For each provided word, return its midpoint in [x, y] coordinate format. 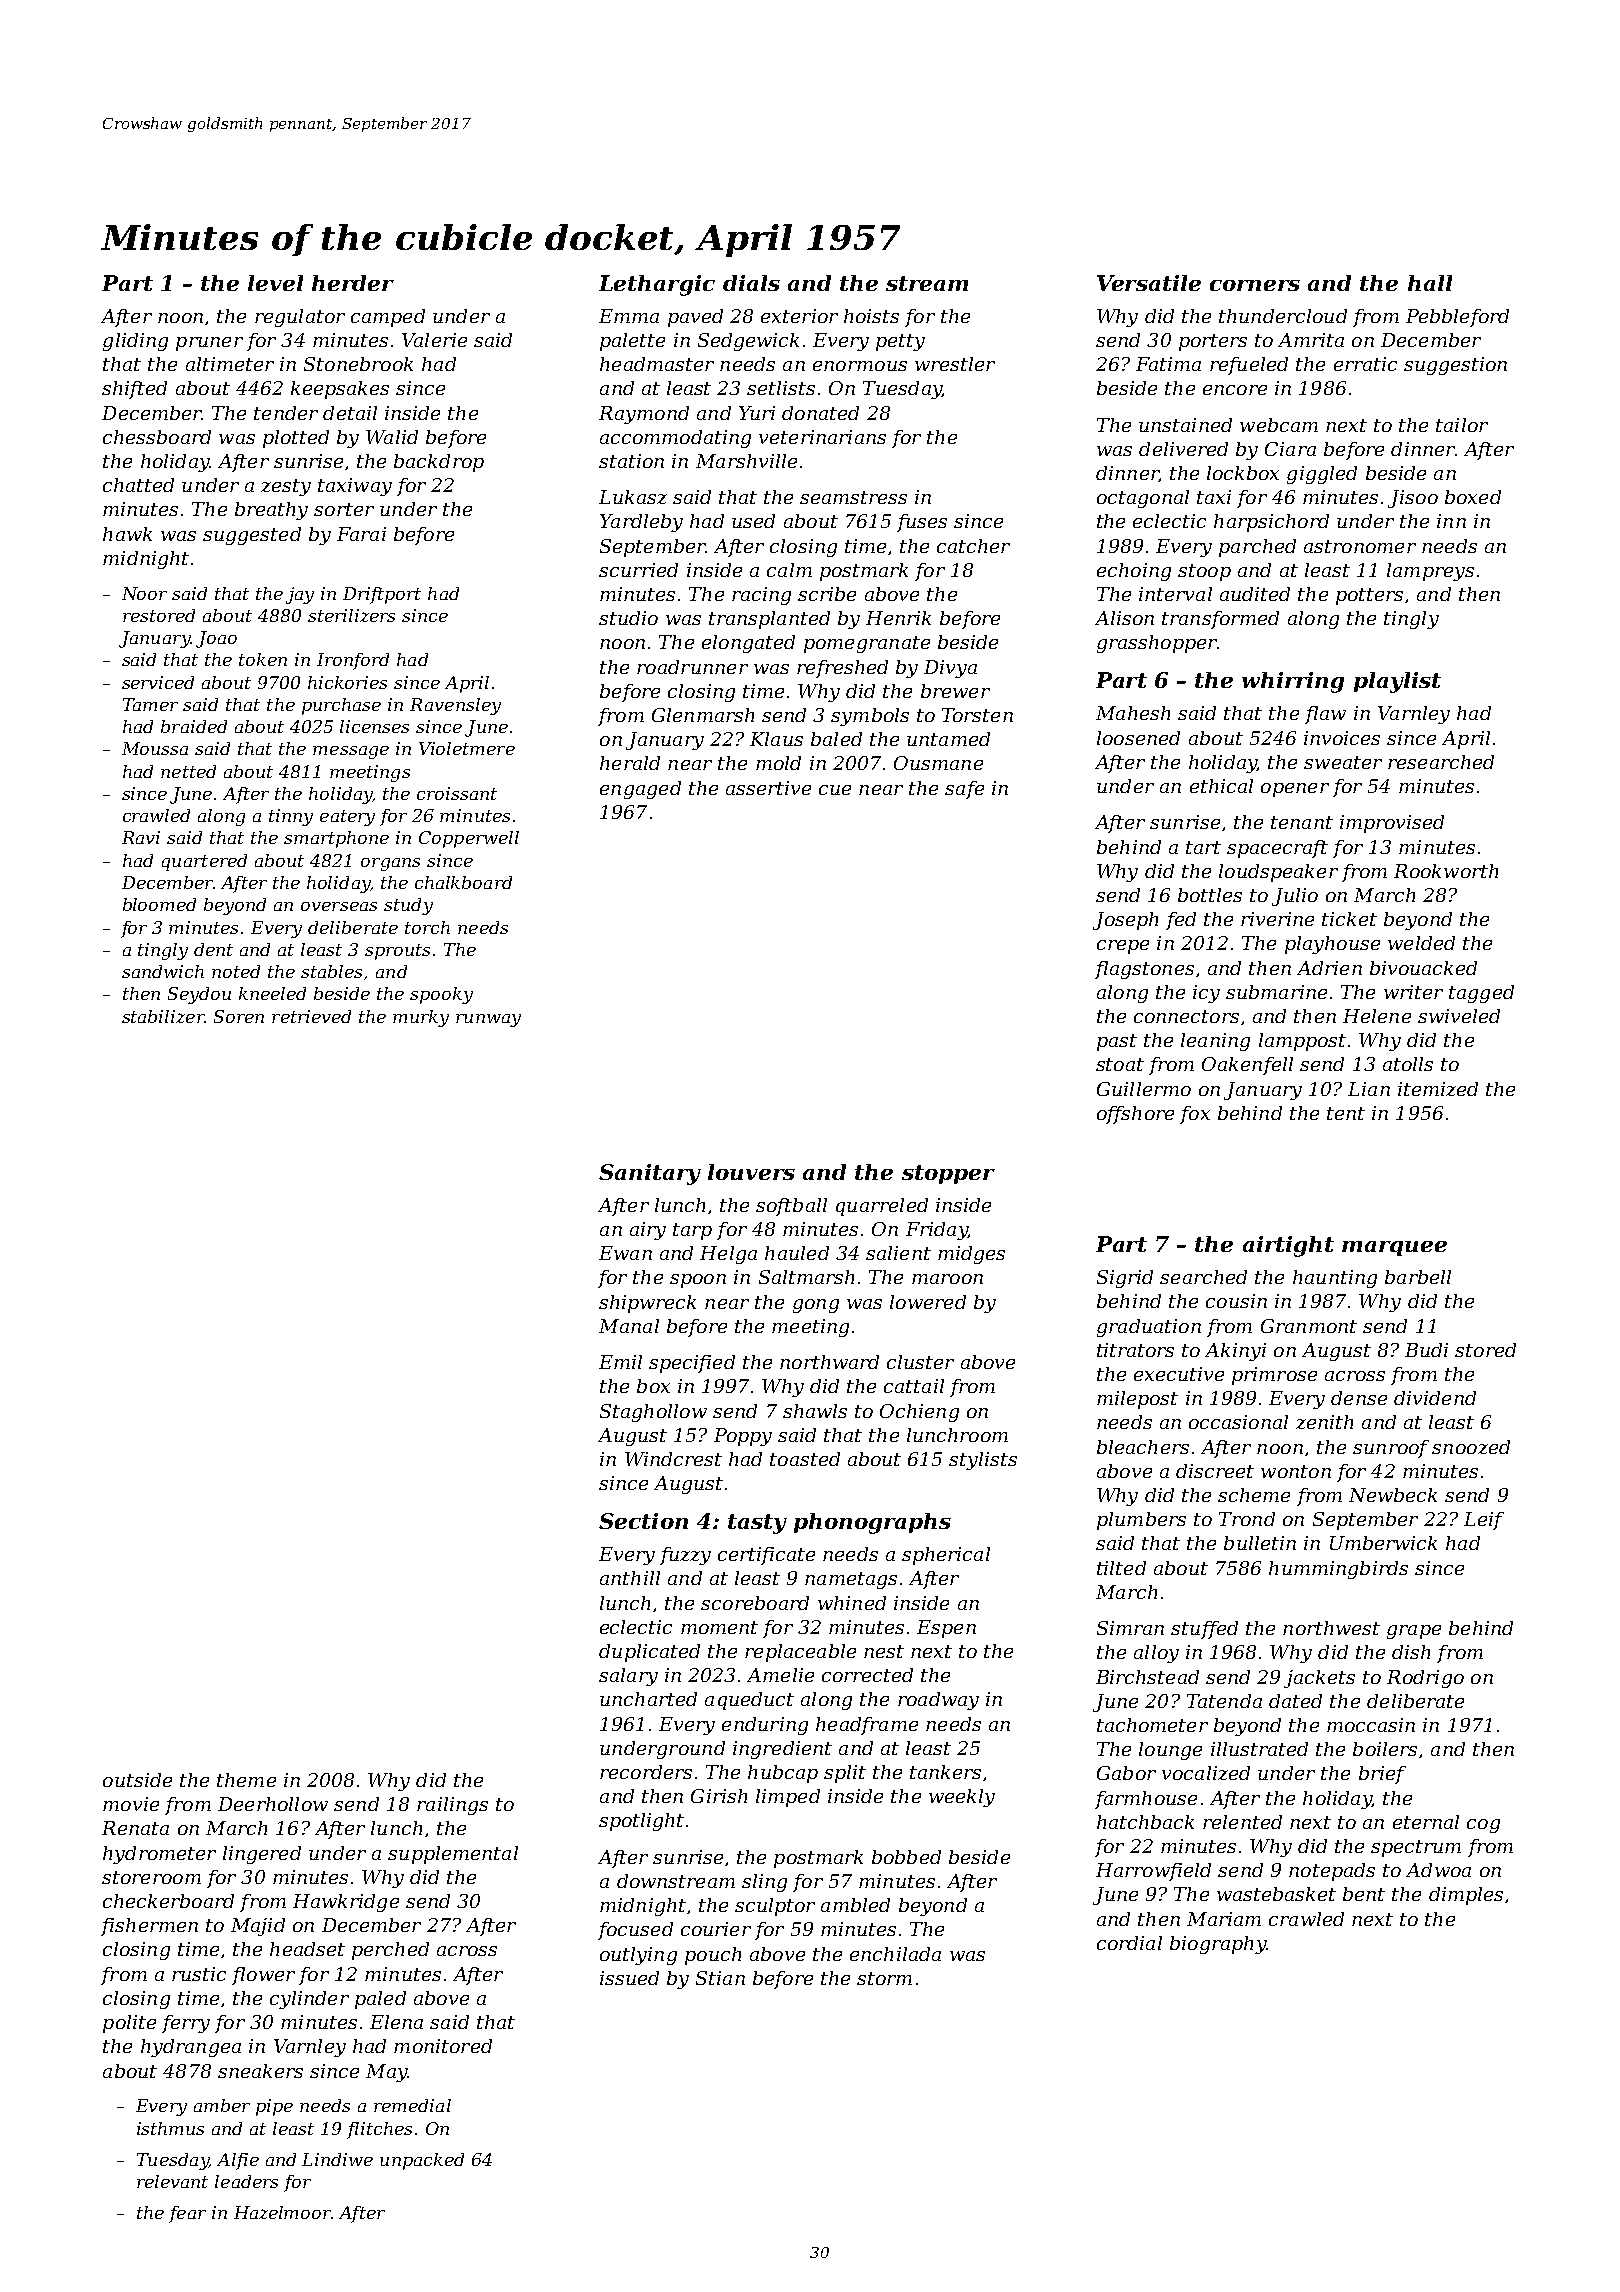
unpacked [422, 2161]
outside [137, 1780]
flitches [379, 2130]
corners [1255, 285]
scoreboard [755, 1603]
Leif [1484, 1521]
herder [353, 283]
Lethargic [657, 285]
